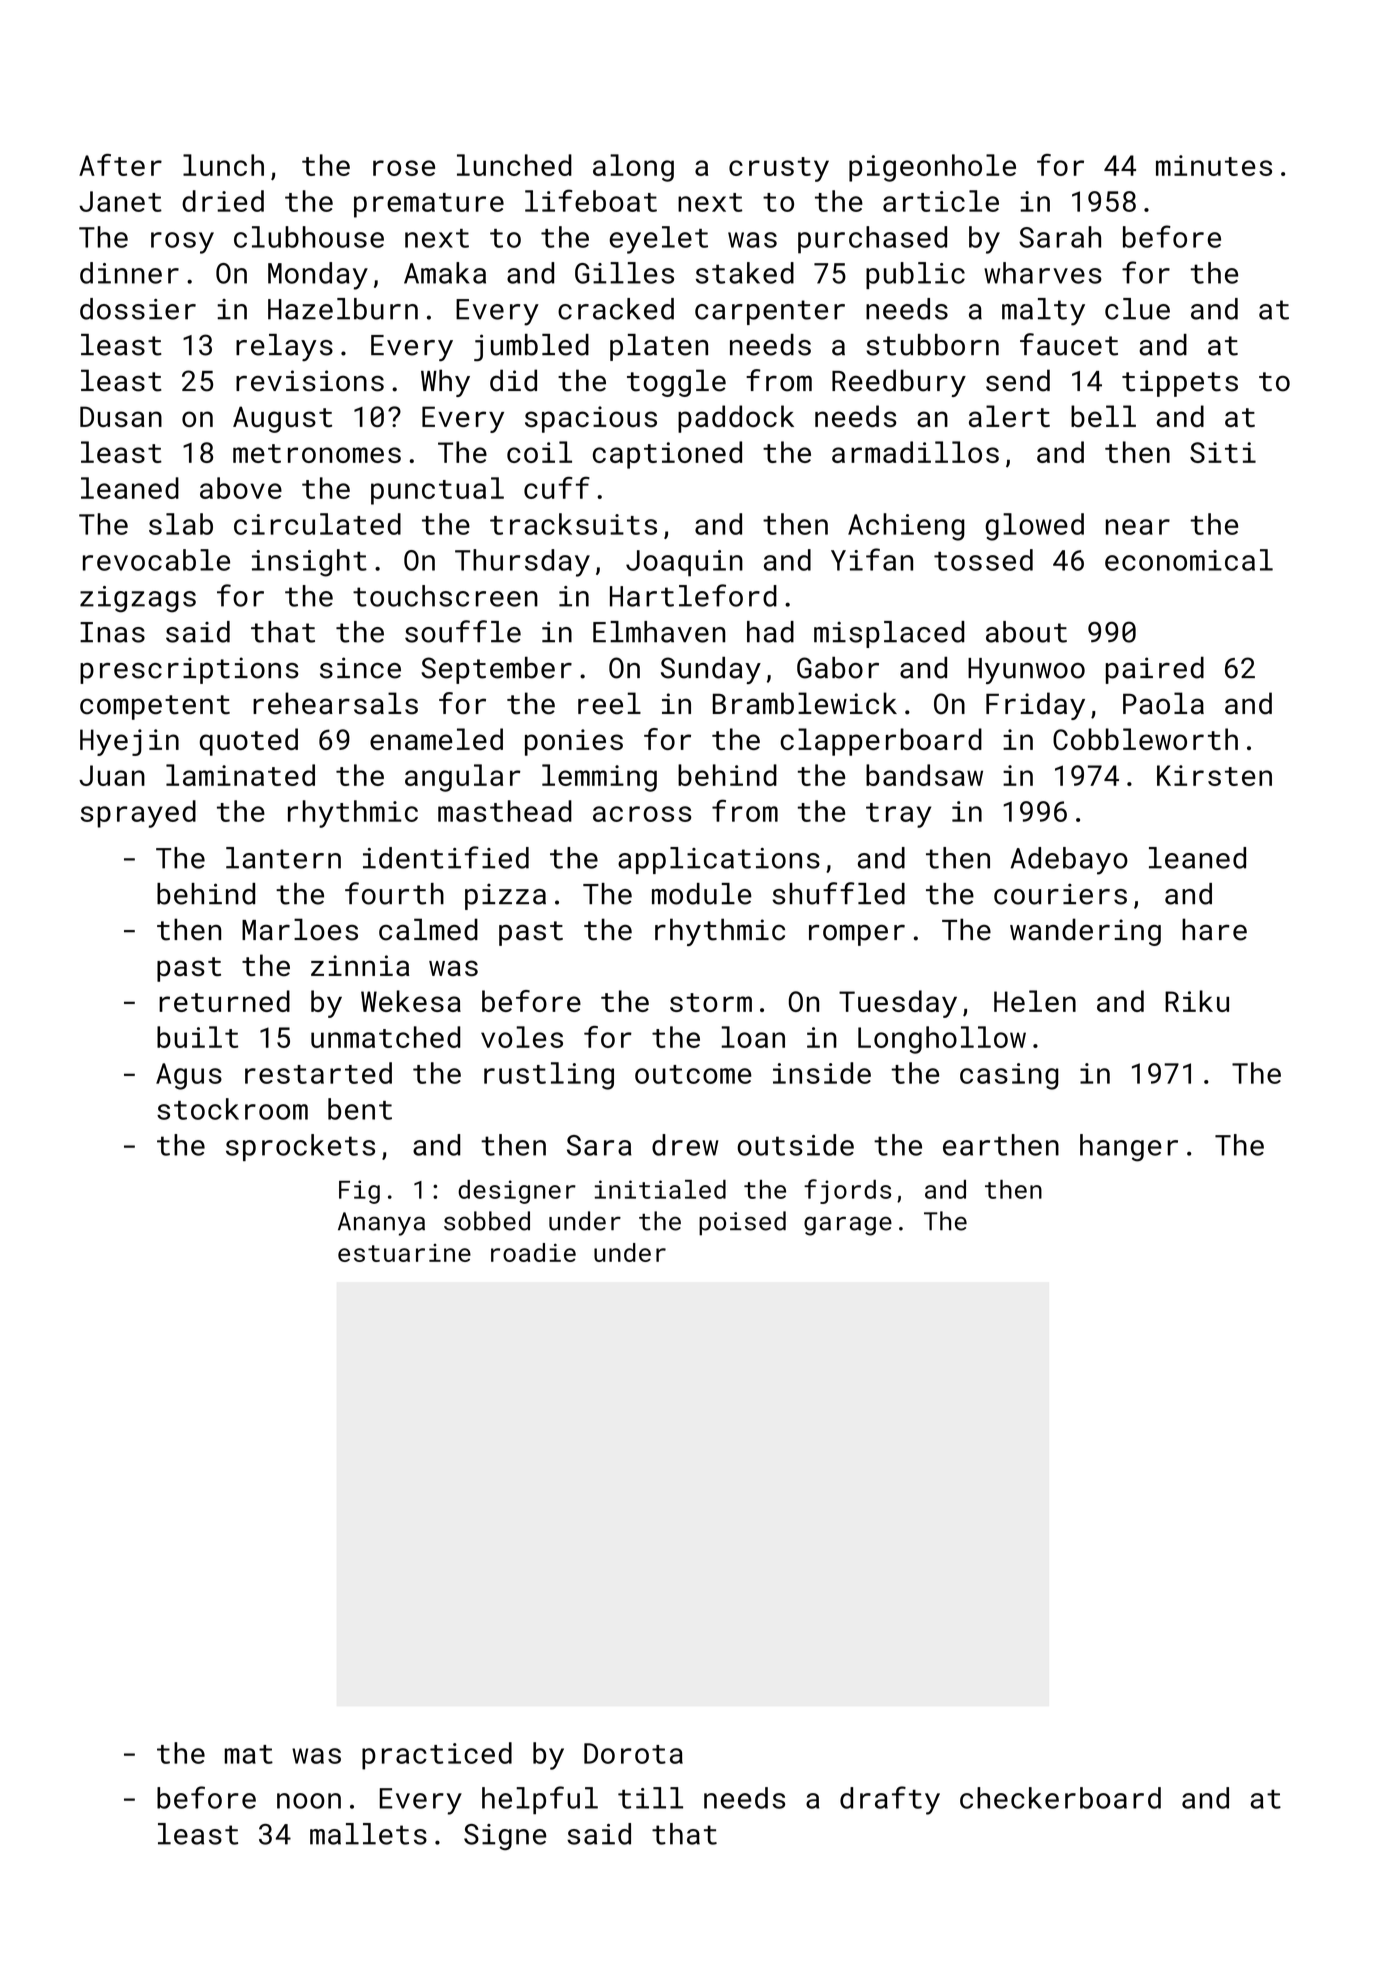  What do you see at coordinates (232, 1109) in the document?
I see `stockroom` at bounding box center [232, 1109].
